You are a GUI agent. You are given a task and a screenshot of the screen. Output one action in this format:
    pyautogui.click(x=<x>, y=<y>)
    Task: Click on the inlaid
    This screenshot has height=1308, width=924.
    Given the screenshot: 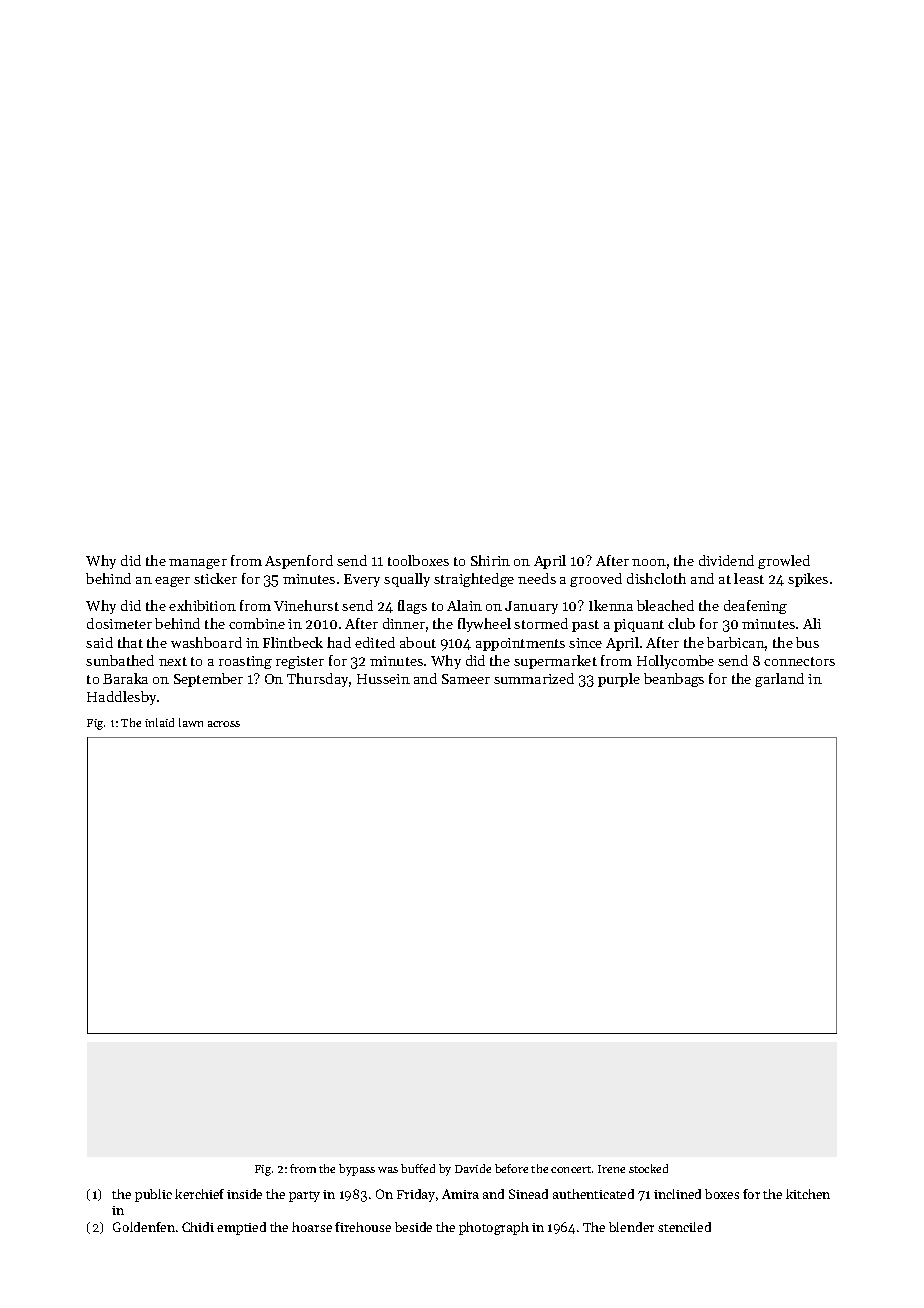 What is the action you would take?
    pyautogui.click(x=159, y=722)
